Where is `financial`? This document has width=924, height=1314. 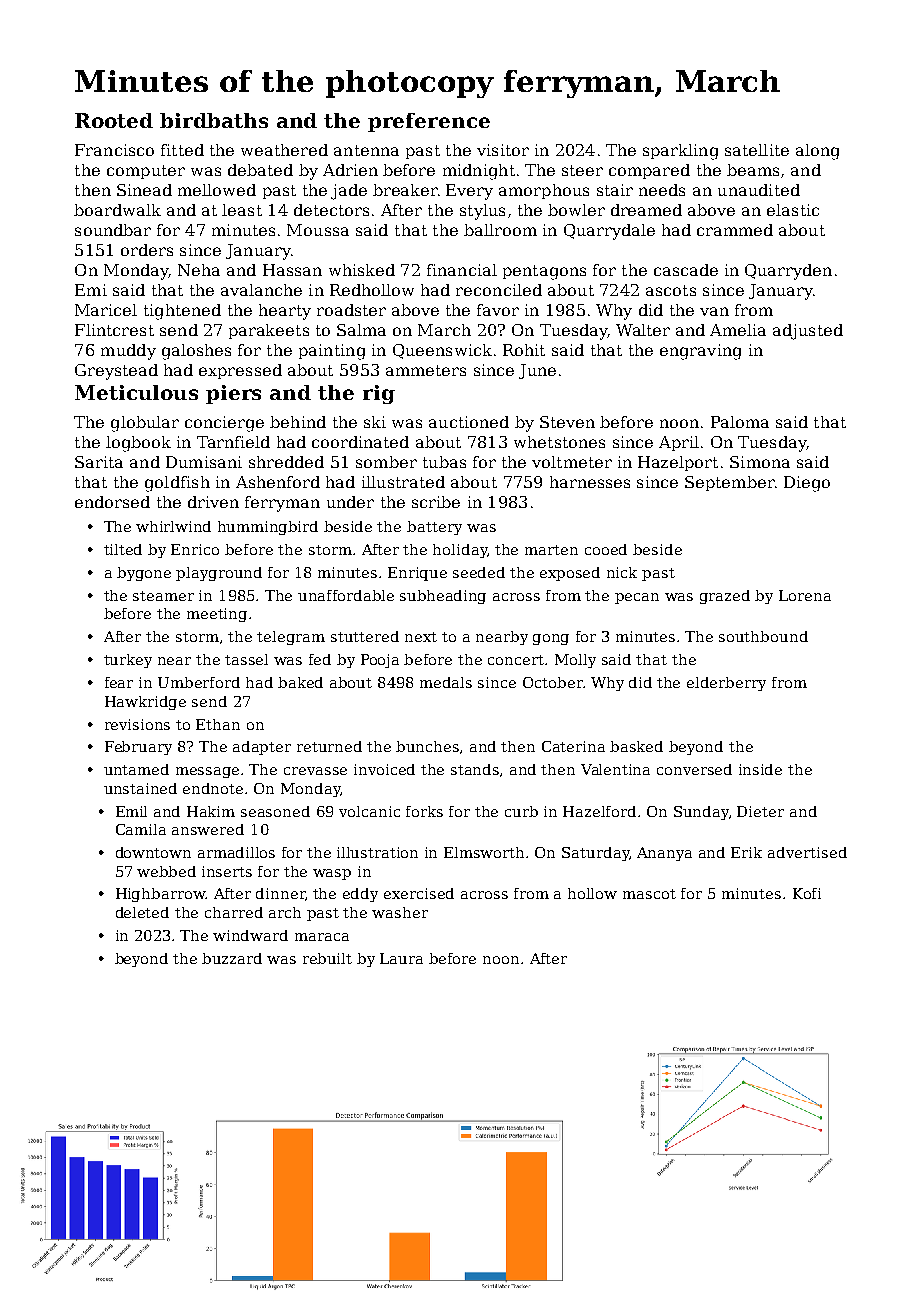 financial is located at coordinates (462, 270).
